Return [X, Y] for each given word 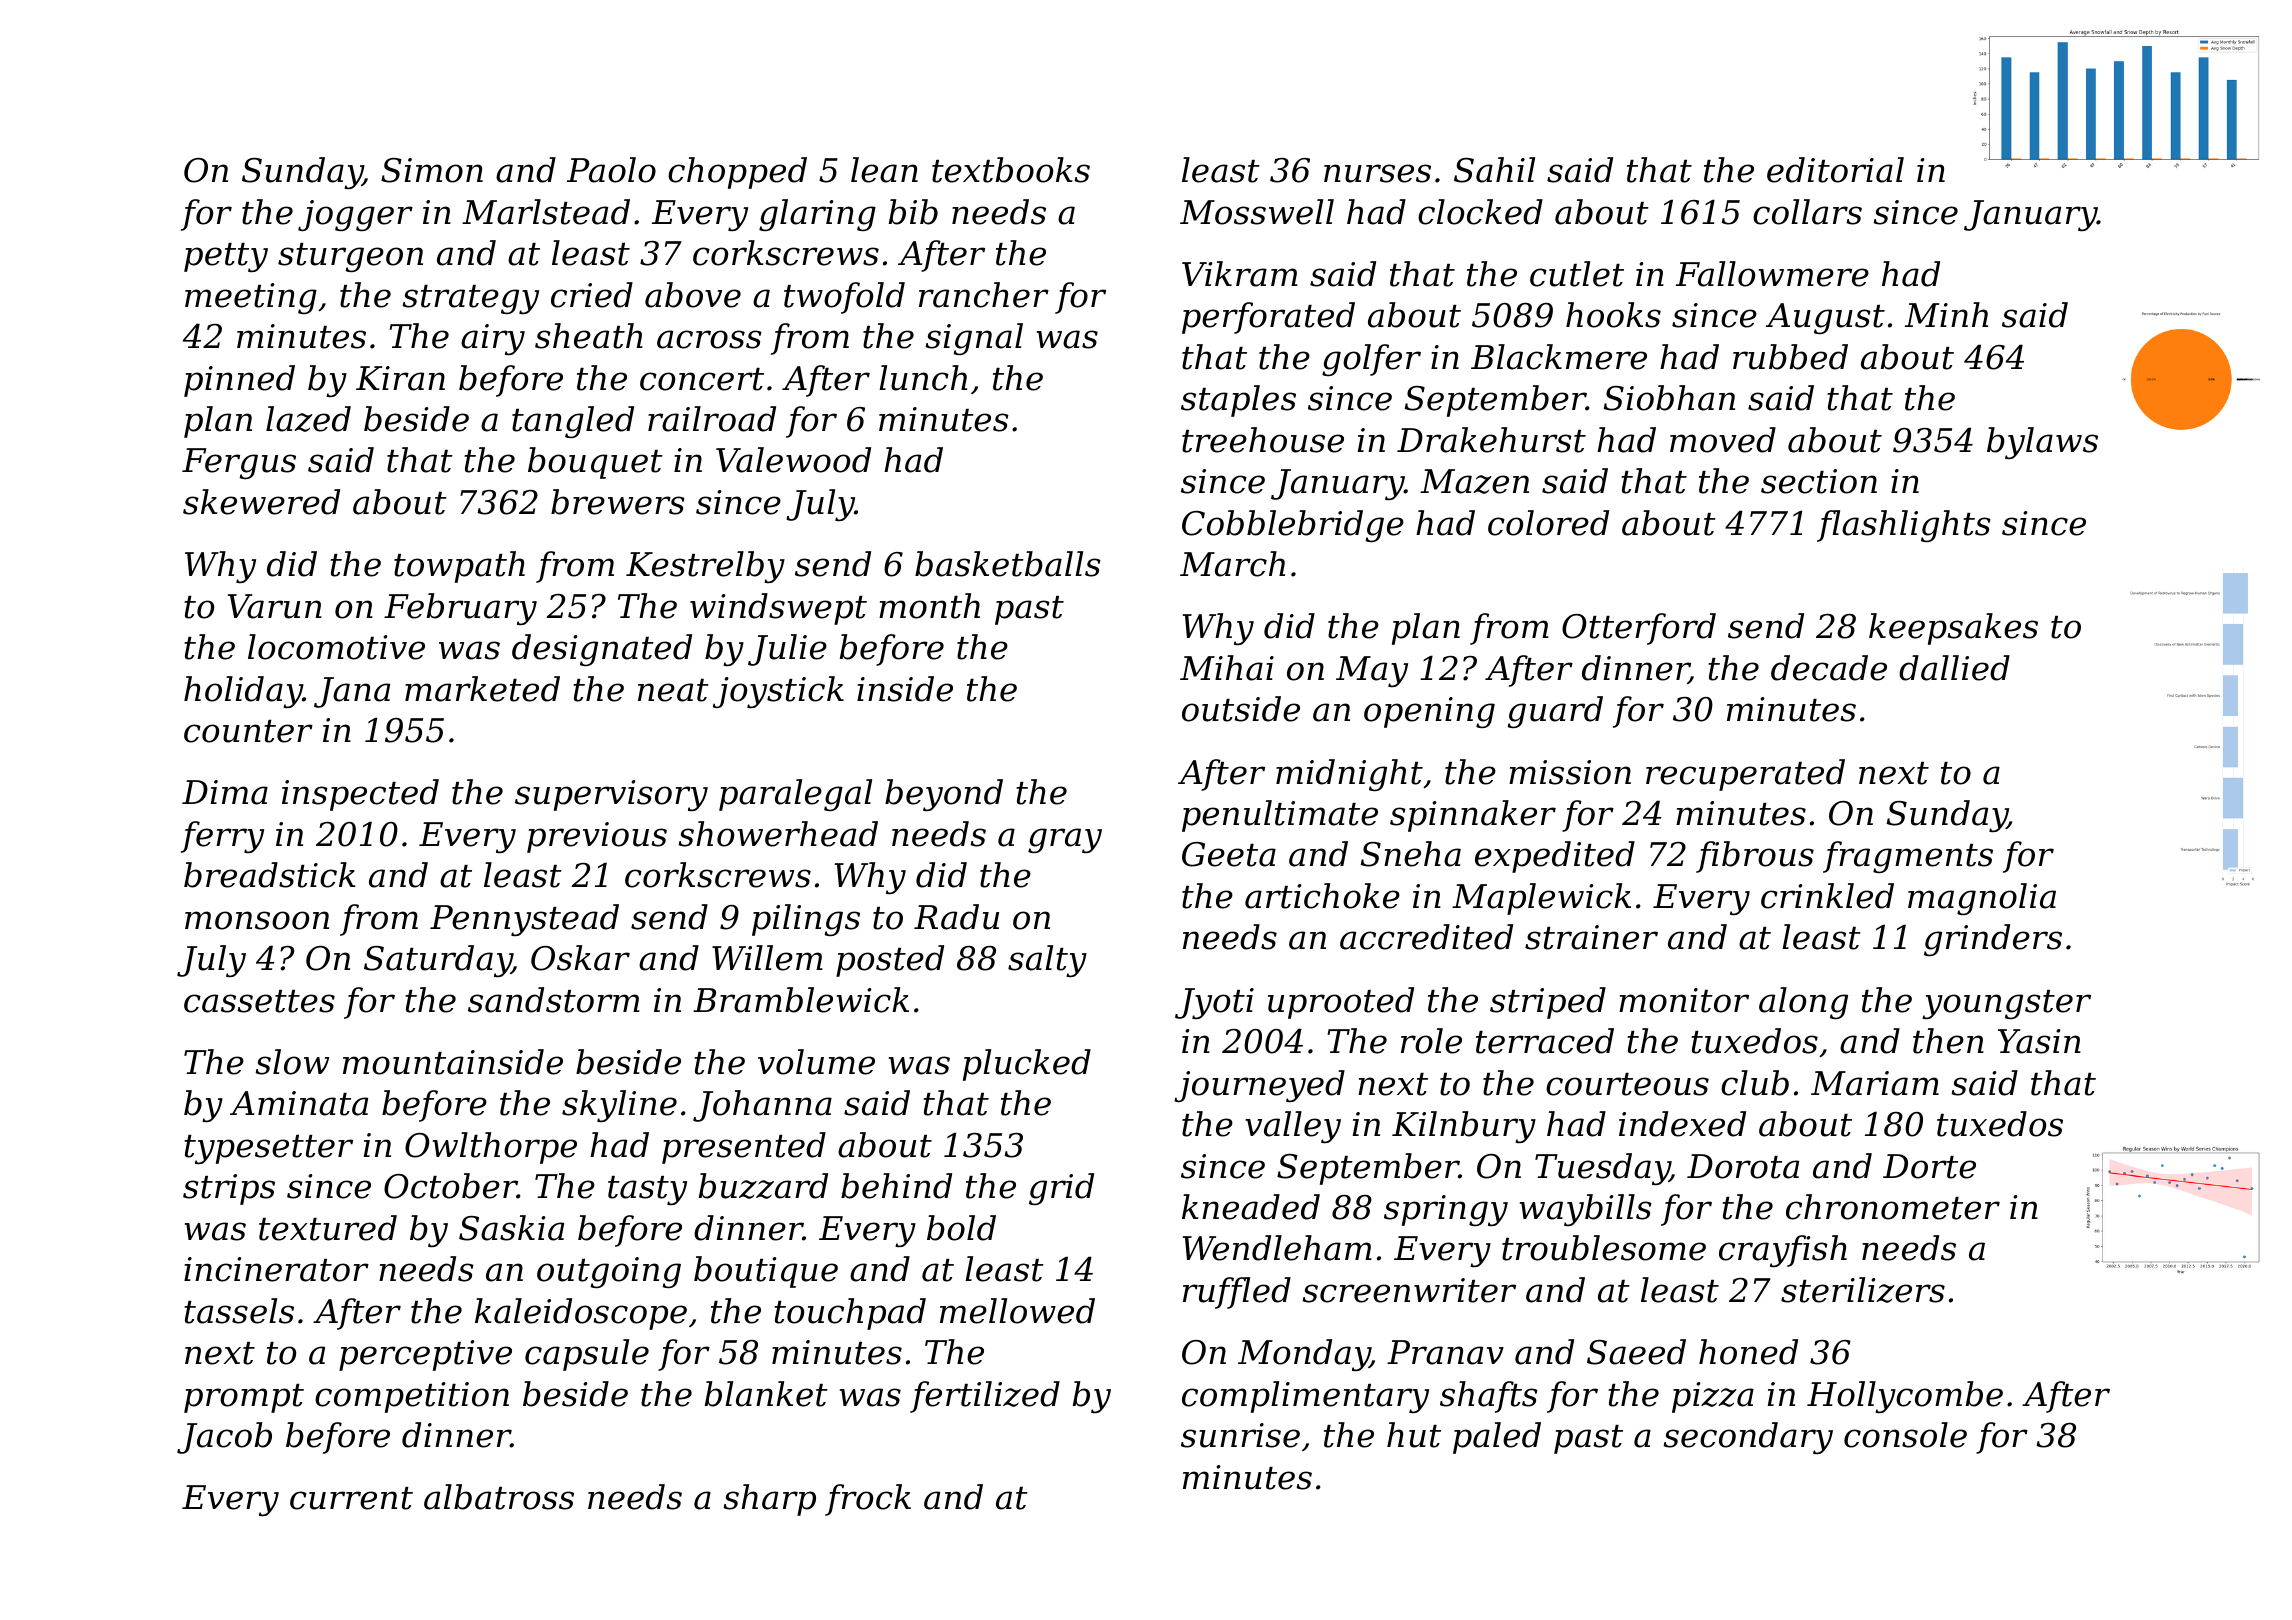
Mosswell [1257, 212]
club [1755, 1083]
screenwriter [1409, 1290]
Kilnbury [1464, 1127]
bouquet [595, 463]
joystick [778, 692]
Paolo [611, 170]
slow [292, 1062]
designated [602, 650]
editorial [1835, 170]
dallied [1954, 668]
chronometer [1893, 1207]
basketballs [1008, 564]
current [351, 1498]
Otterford [1639, 629]
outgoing [609, 1272]
